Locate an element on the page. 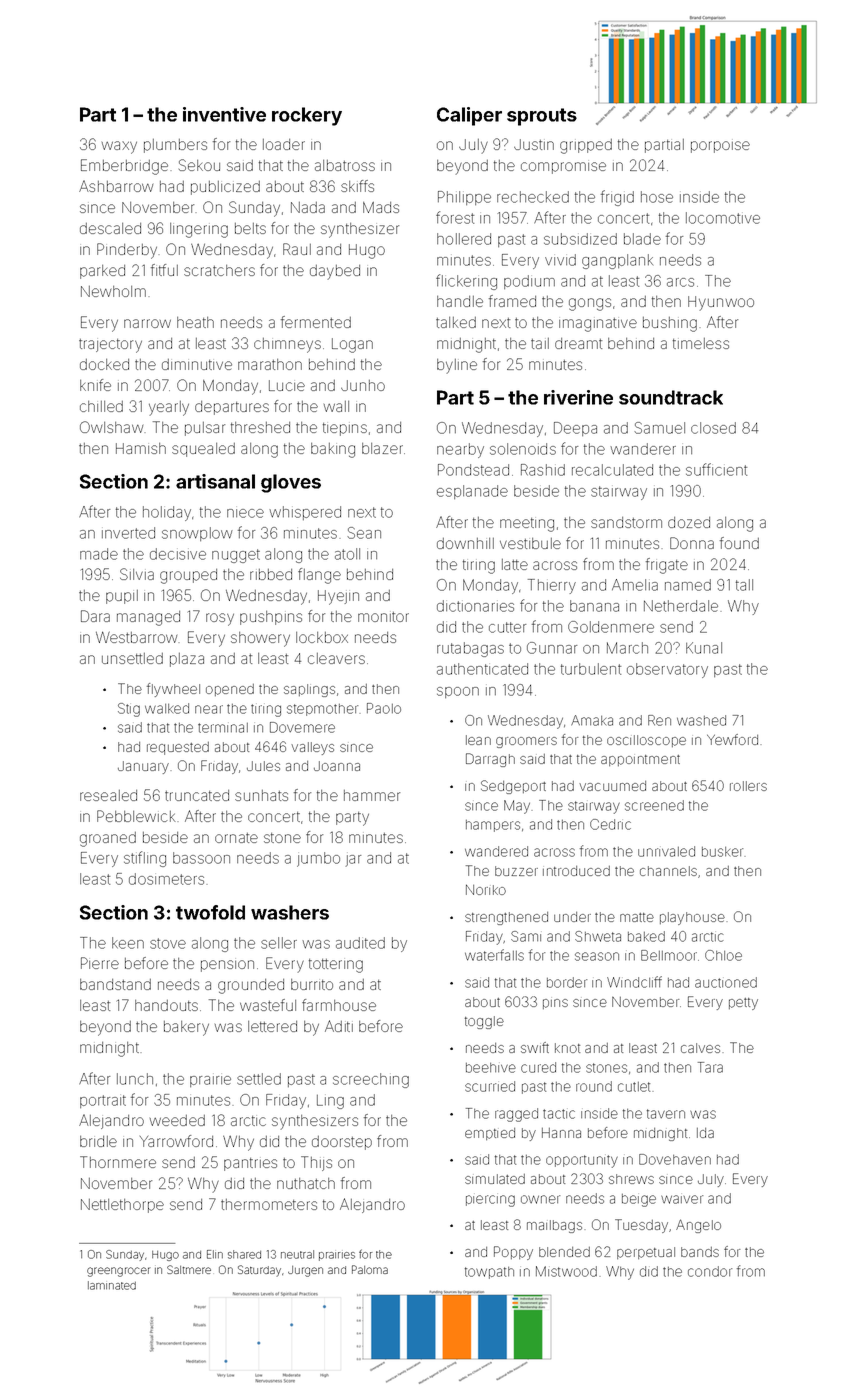 This image has height=1400, width=849. doorstep is located at coordinates (342, 1143).
